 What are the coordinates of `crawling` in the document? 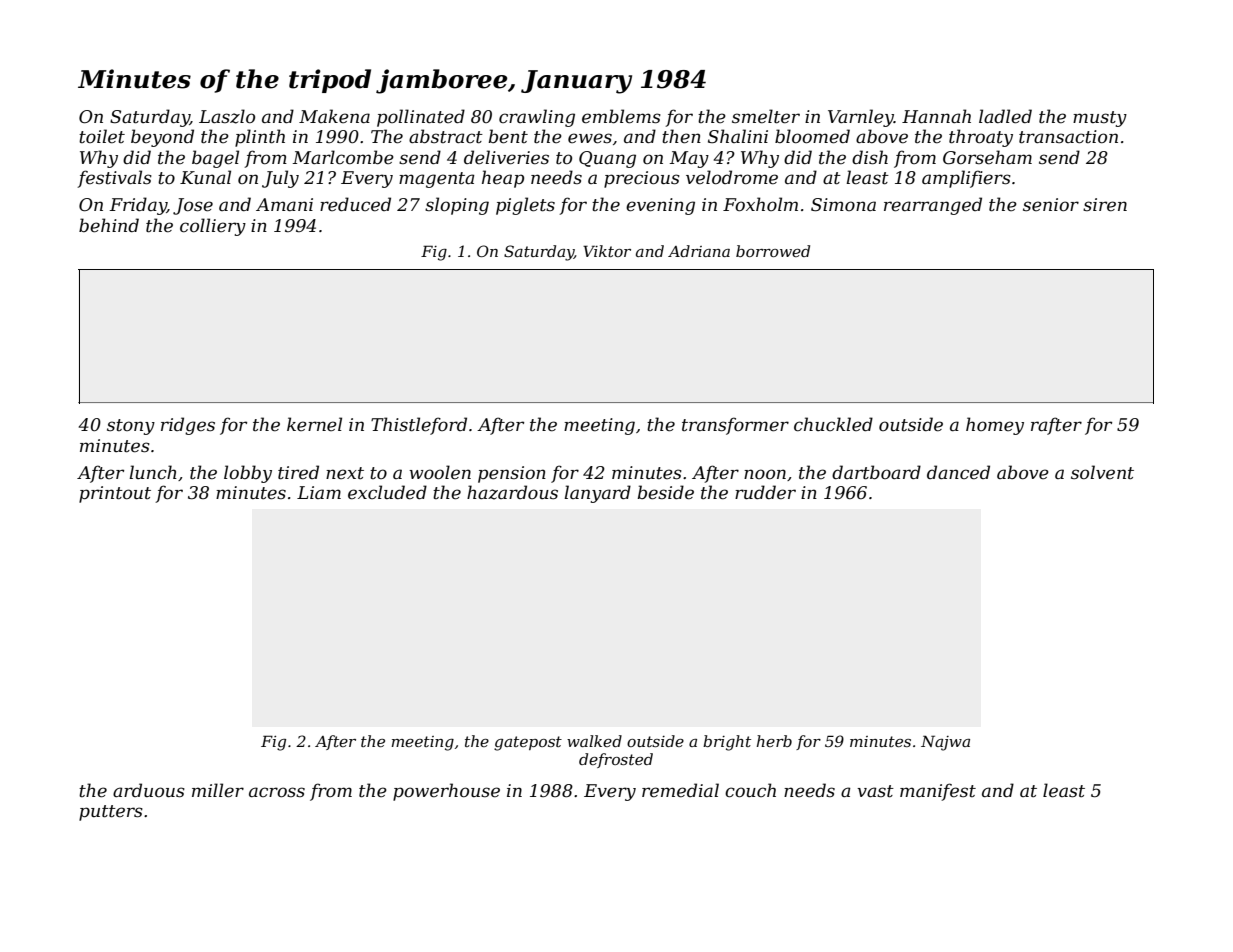 It's located at (537, 118).
